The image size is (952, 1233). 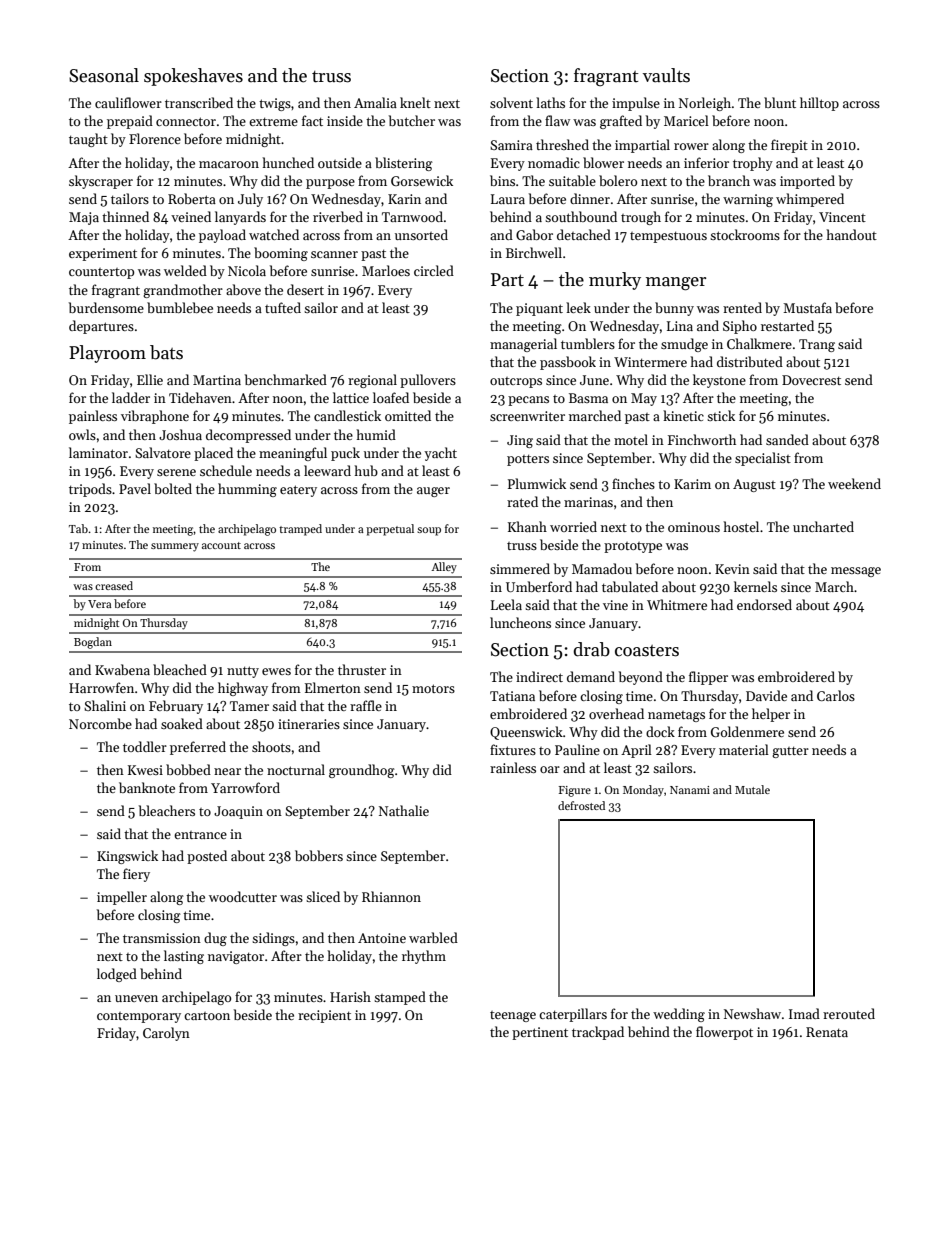 What do you see at coordinates (819, 104) in the document?
I see `hilltop` at bounding box center [819, 104].
